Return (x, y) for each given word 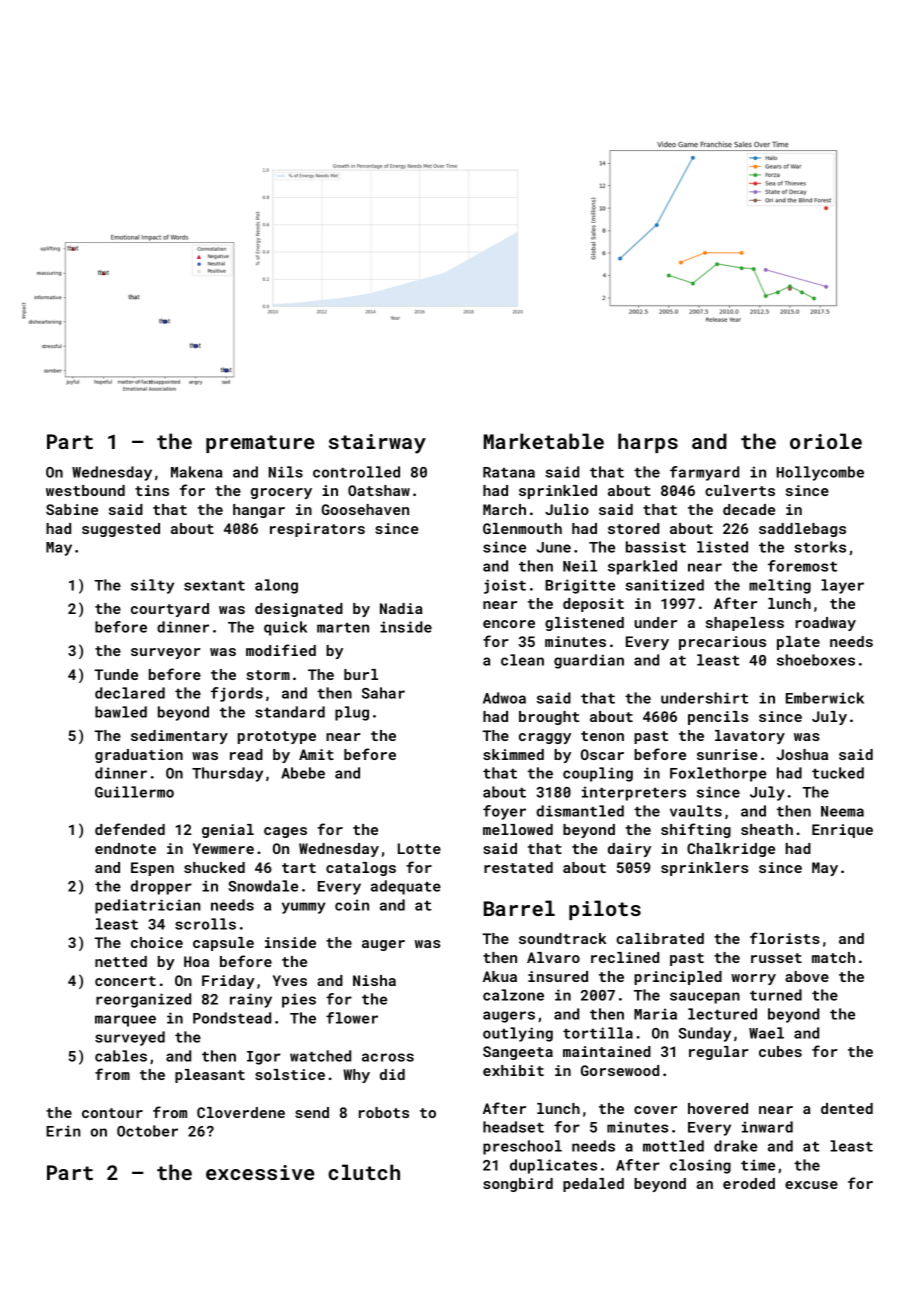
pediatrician (148, 906)
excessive (260, 1172)
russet (776, 958)
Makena (196, 472)
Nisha (374, 980)
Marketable (544, 441)
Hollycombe (820, 473)
